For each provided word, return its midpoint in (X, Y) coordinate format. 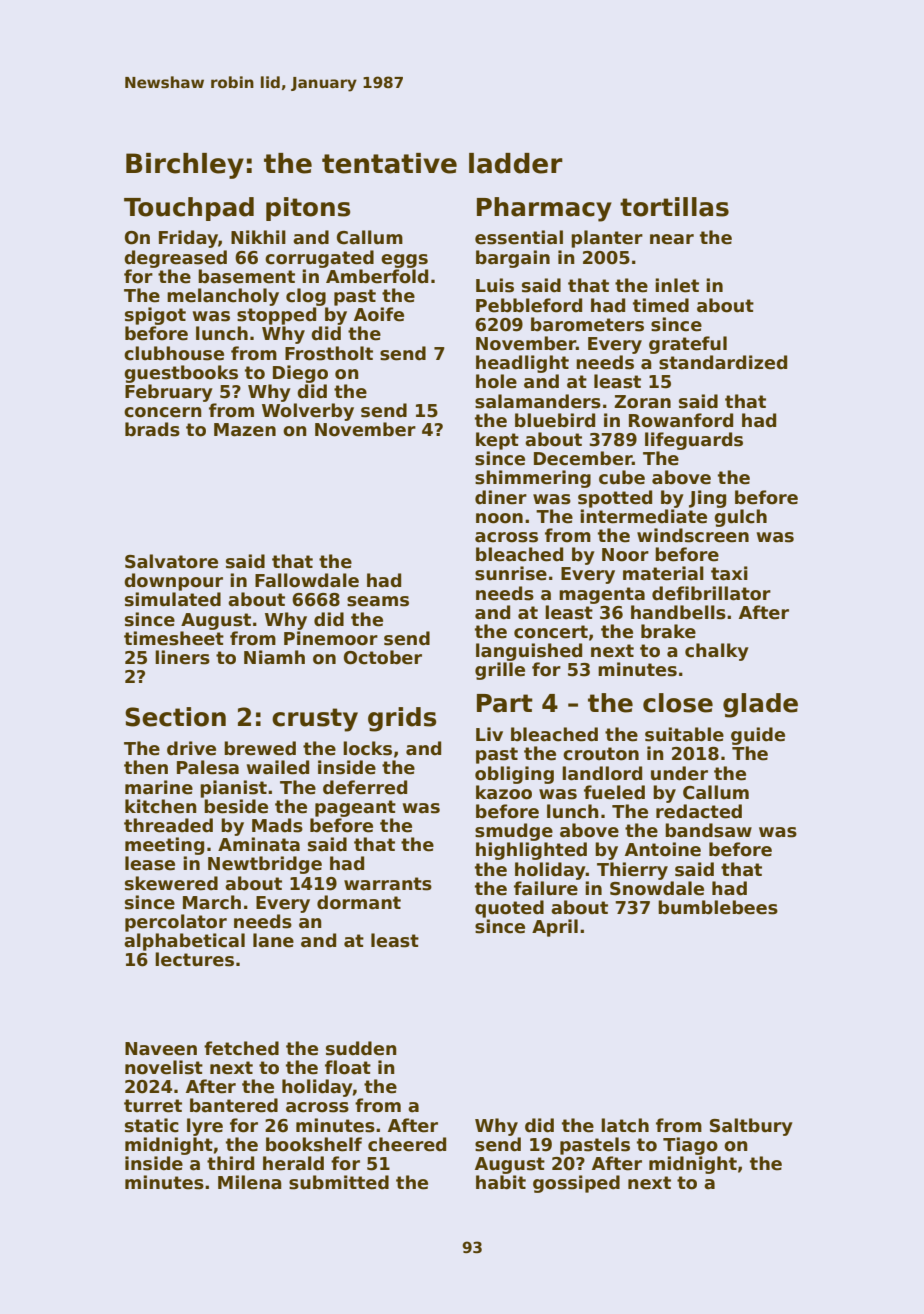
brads (152, 429)
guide (758, 736)
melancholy (223, 297)
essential (519, 237)
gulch (740, 518)
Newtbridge (265, 865)
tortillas (674, 207)
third (230, 1163)
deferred (365, 787)
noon (499, 518)
